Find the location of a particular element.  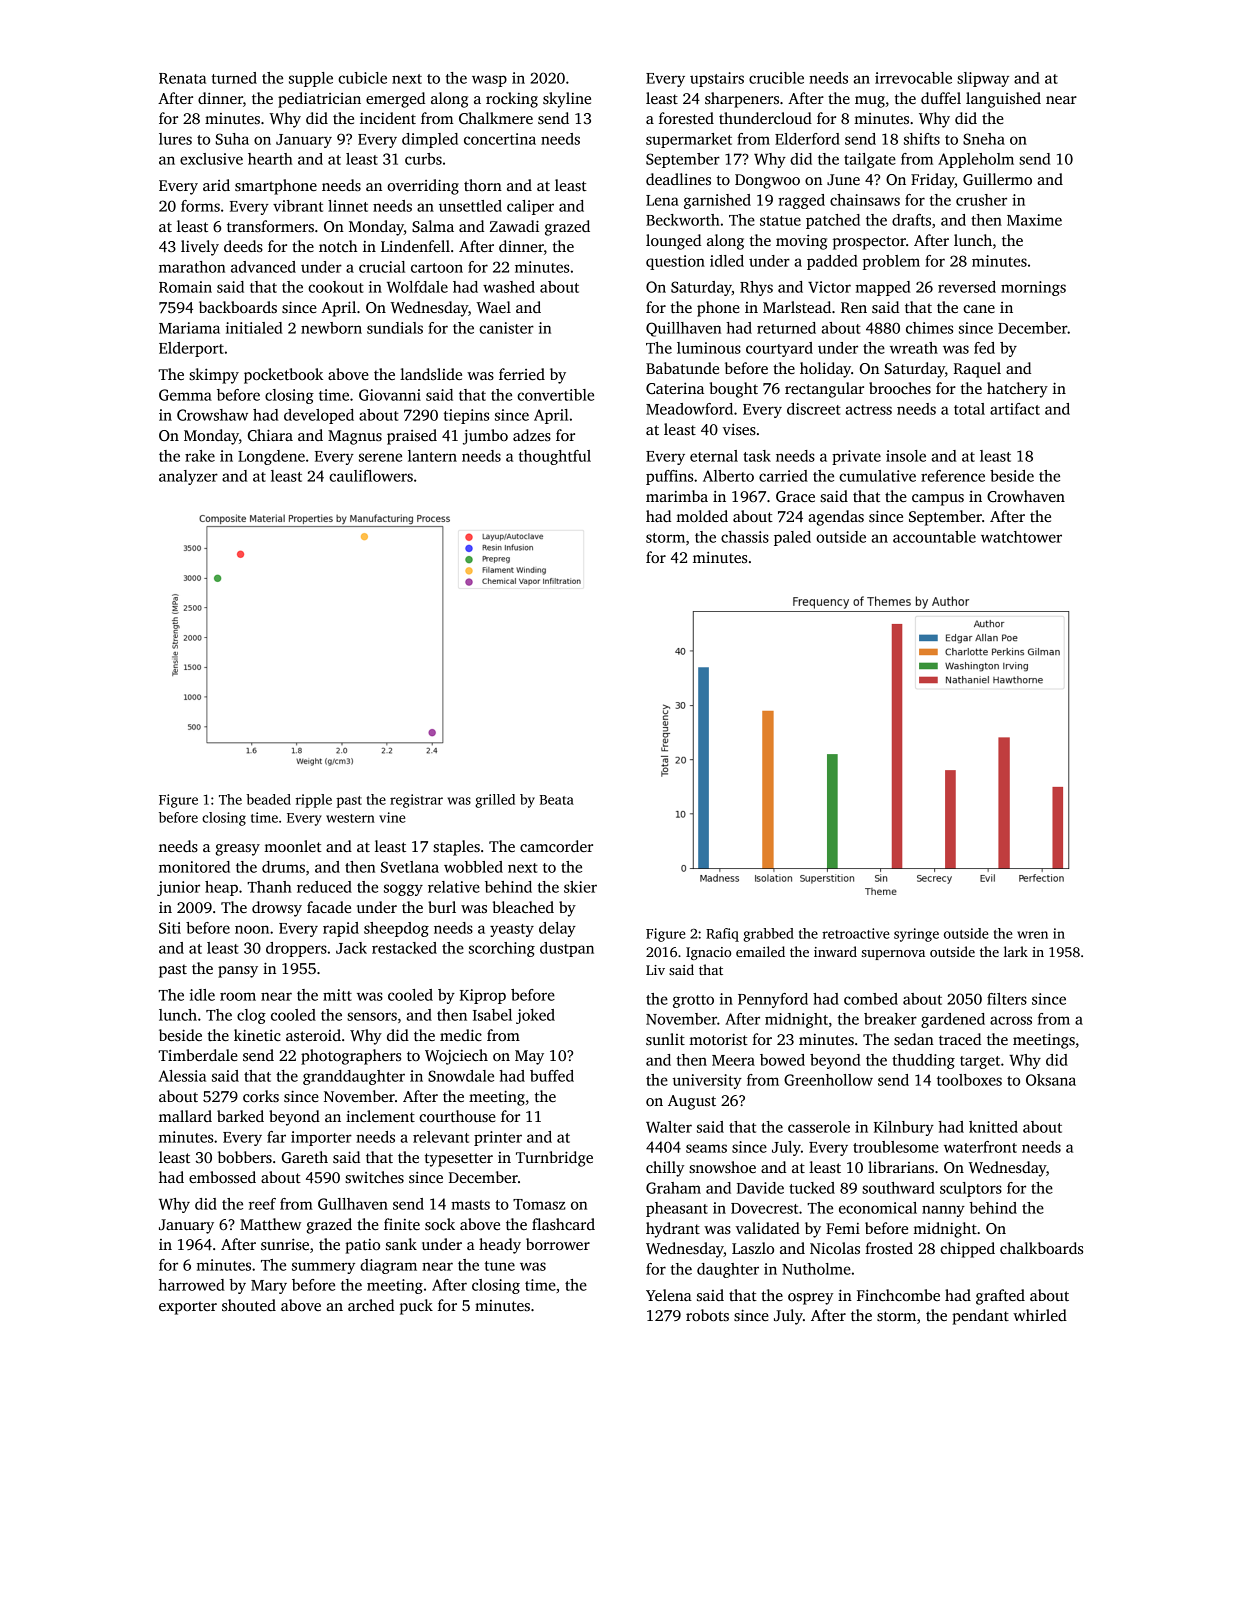

exporter is located at coordinates (188, 1308).
